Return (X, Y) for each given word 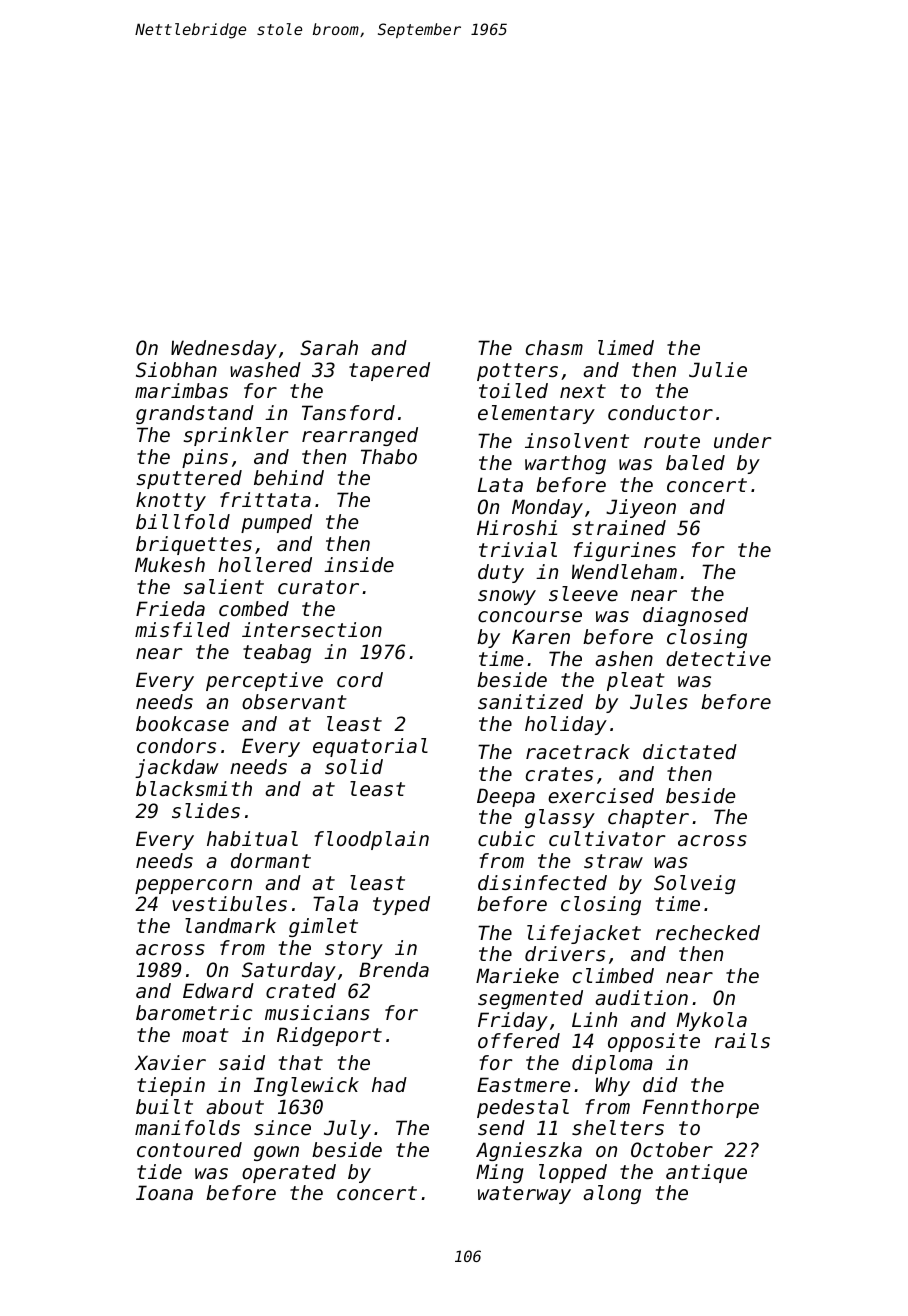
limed (626, 348)
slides (206, 811)
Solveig (695, 884)
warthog (565, 464)
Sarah (329, 348)
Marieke (517, 976)
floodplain (371, 840)
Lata (500, 484)
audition (641, 998)
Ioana (164, 1192)
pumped (276, 523)
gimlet (323, 927)
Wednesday (224, 349)
